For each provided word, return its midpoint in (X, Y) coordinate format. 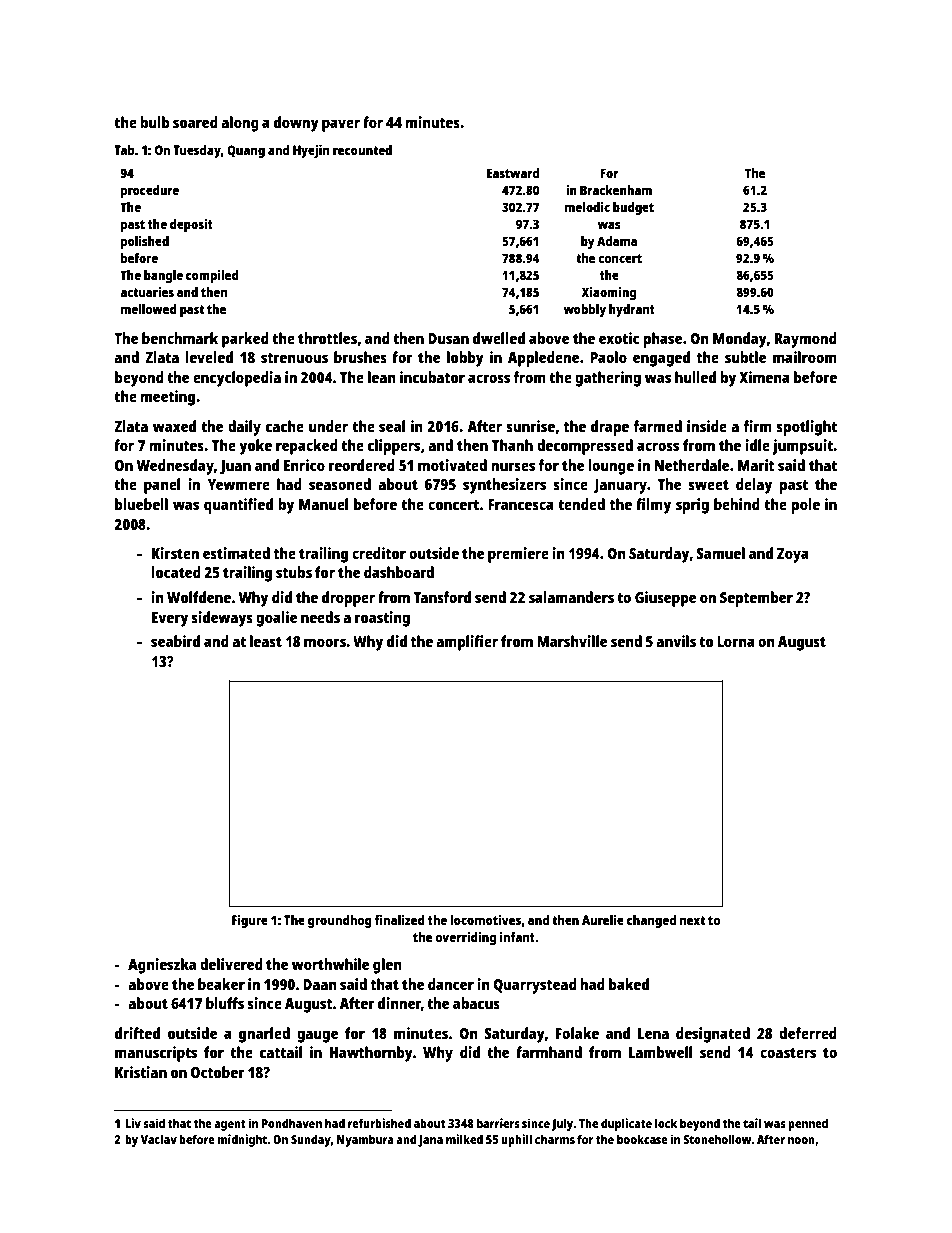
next (692, 920)
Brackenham (616, 190)
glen (387, 966)
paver (341, 125)
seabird (175, 641)
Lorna (736, 641)
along (240, 124)
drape (610, 428)
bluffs (225, 1003)
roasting (382, 619)
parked (245, 340)
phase (662, 340)
